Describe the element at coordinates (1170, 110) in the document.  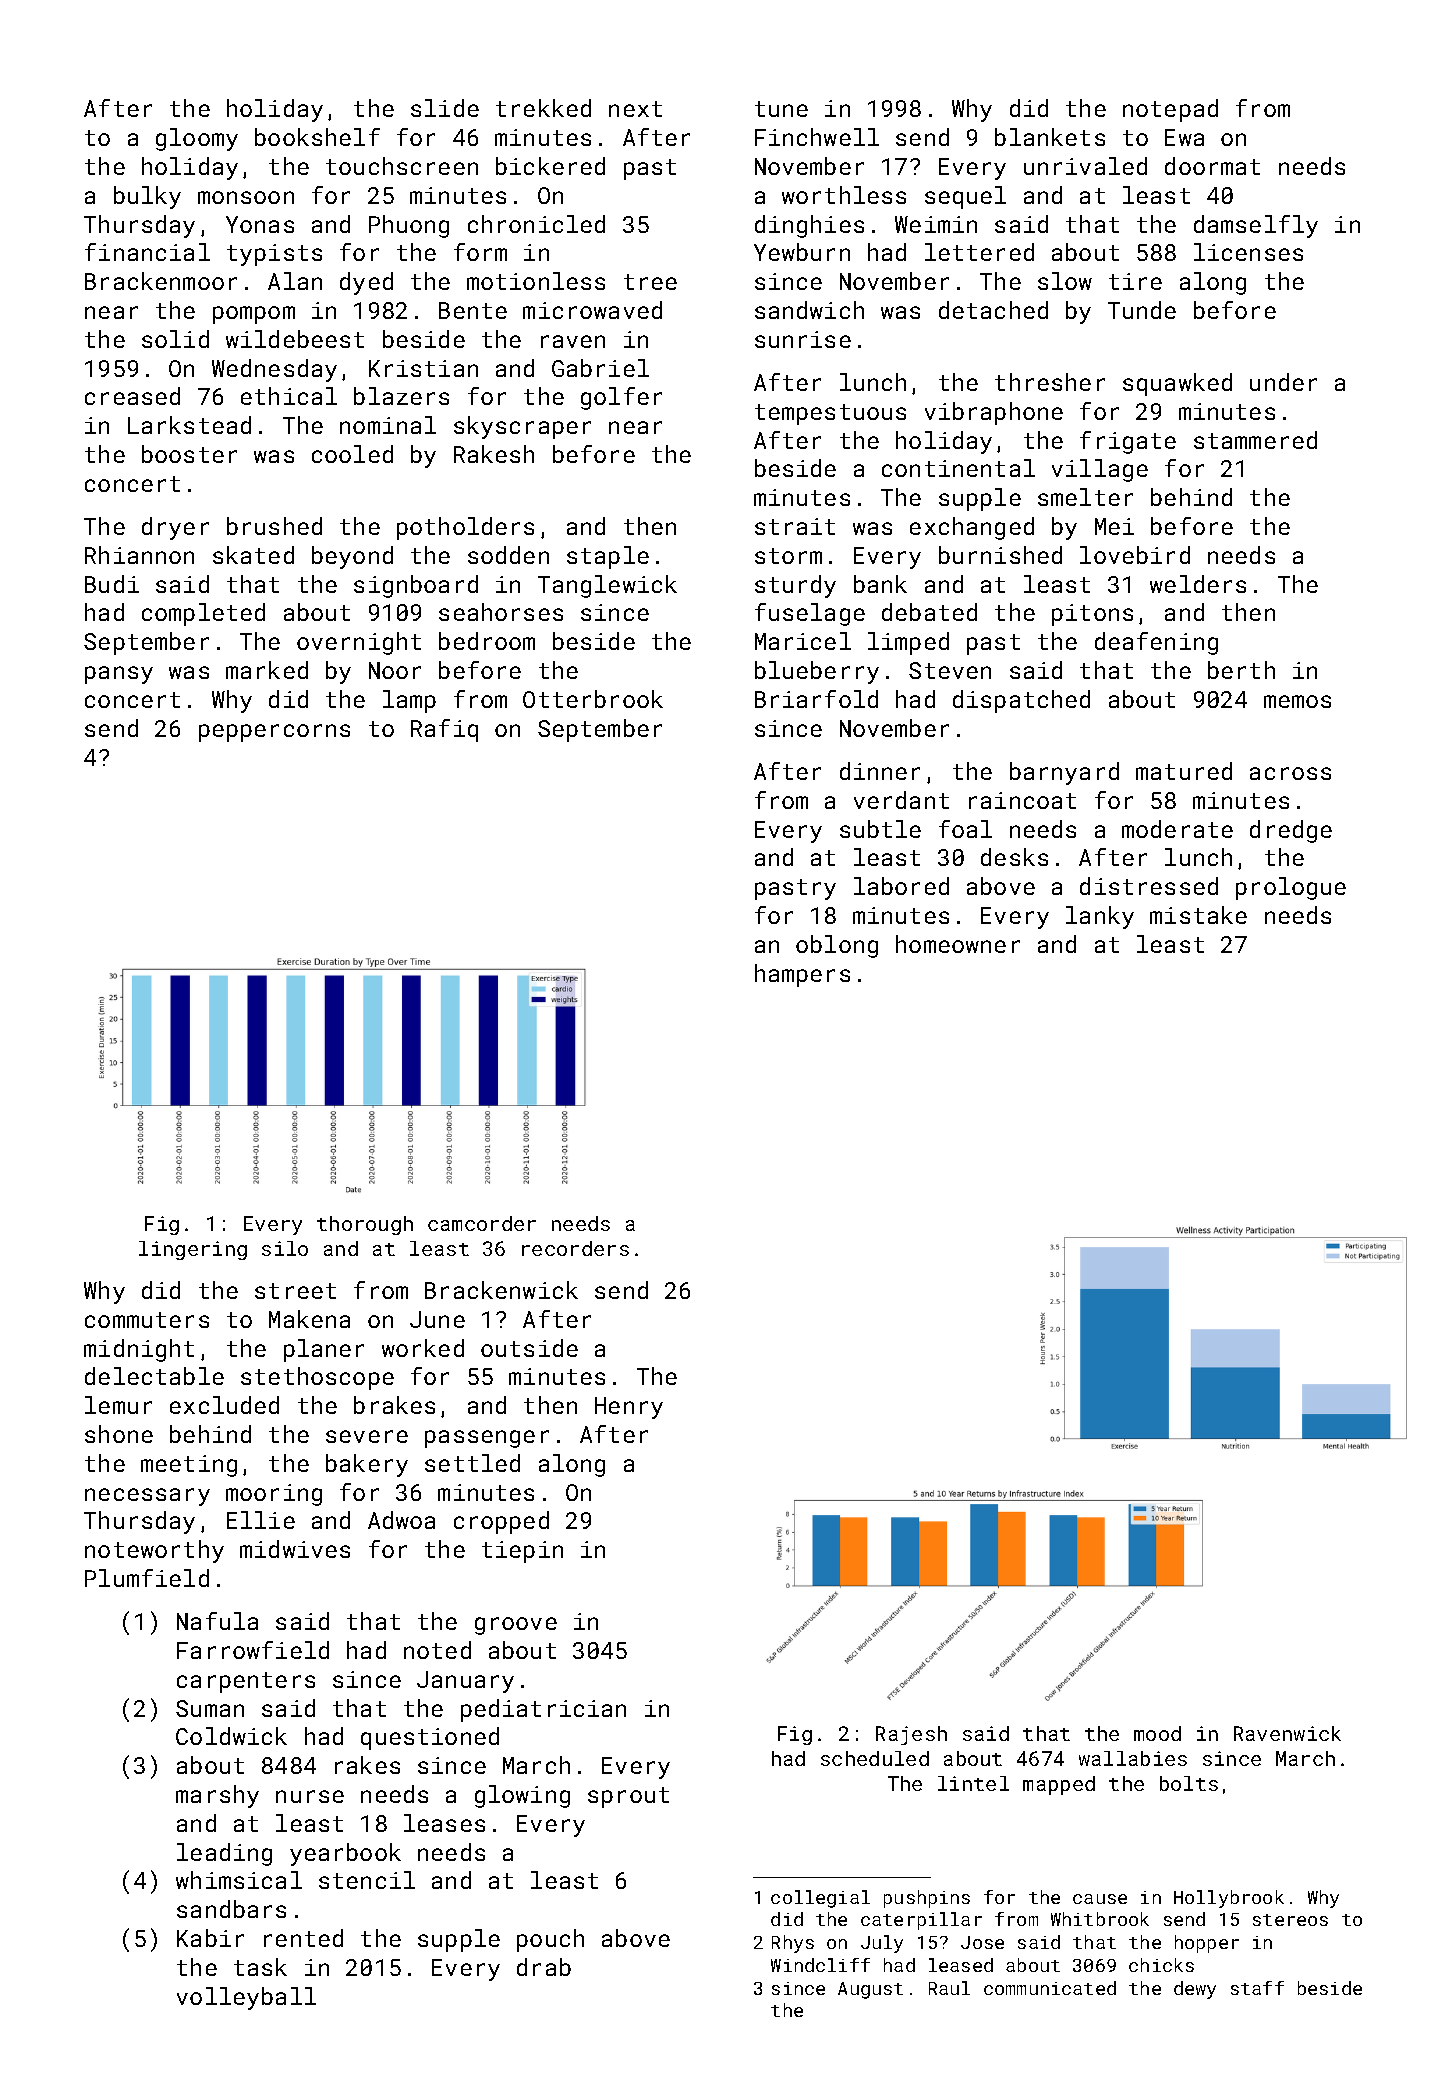
I see `notepad` at that location.
